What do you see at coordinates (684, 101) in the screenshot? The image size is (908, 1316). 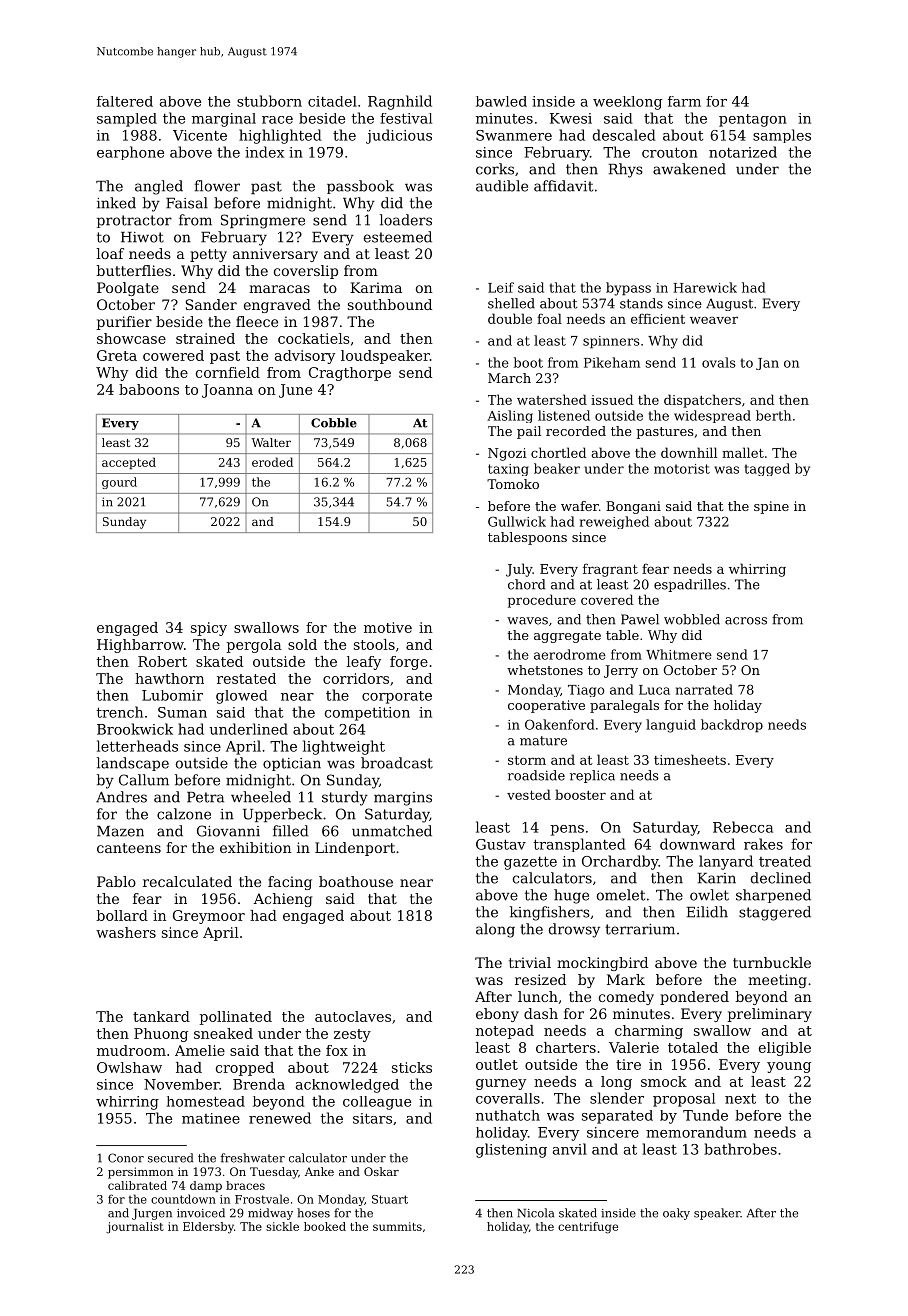 I see `farm` at bounding box center [684, 101].
